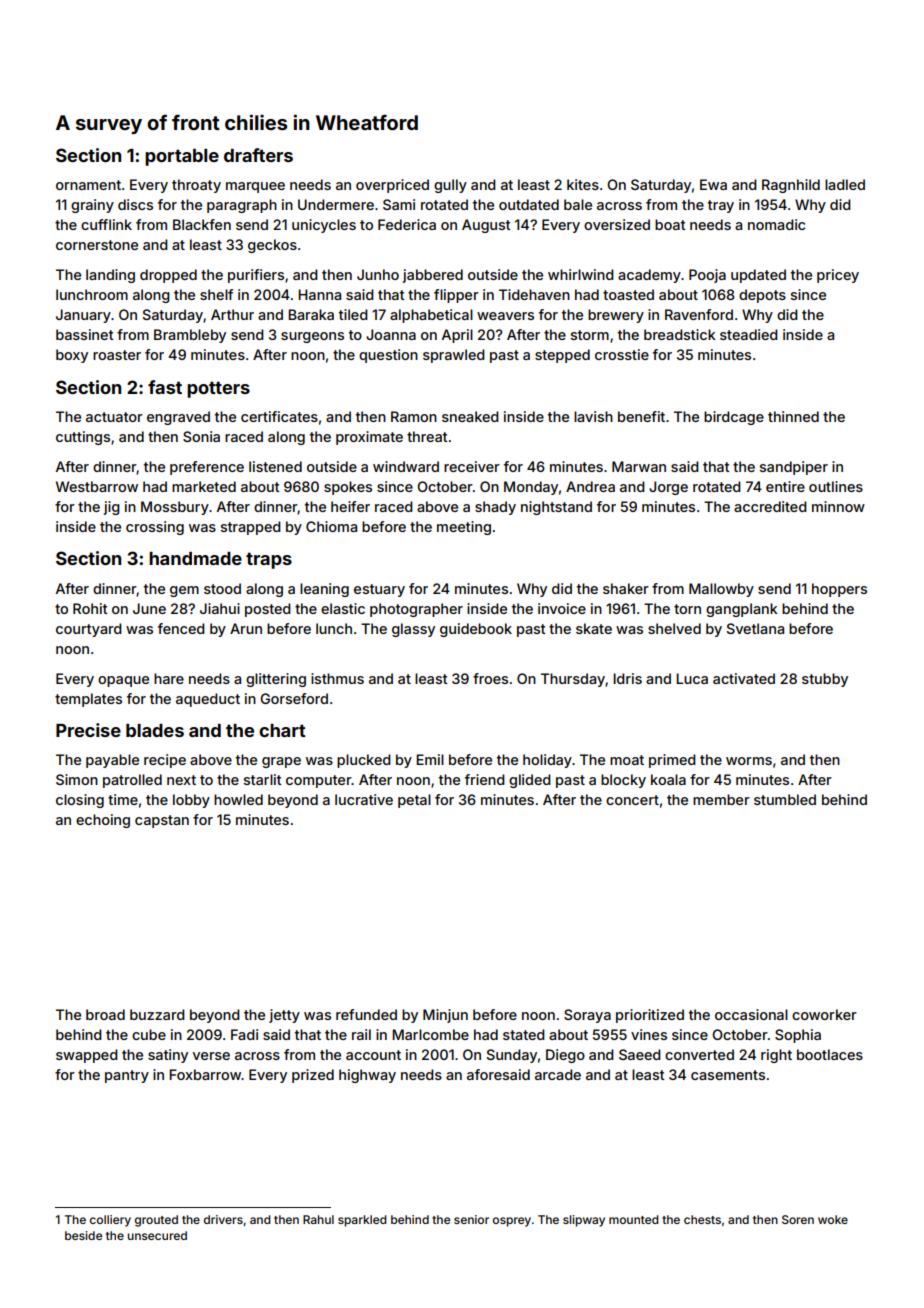 This screenshot has width=924, height=1308. I want to click on occasional, so click(751, 1014).
